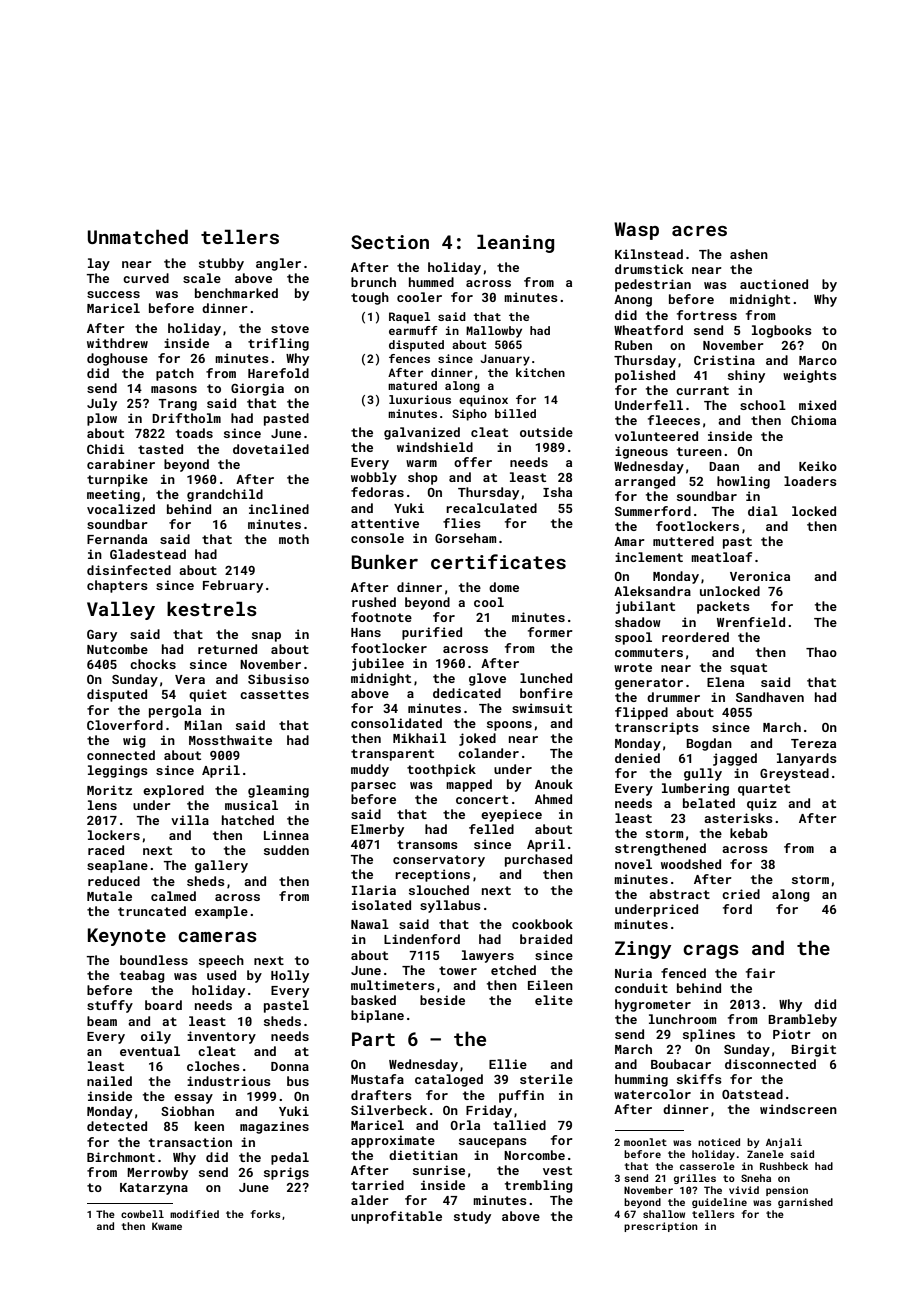 The height and width of the page is (1308, 924). What do you see at coordinates (763, 511) in the page?
I see `dial` at bounding box center [763, 511].
